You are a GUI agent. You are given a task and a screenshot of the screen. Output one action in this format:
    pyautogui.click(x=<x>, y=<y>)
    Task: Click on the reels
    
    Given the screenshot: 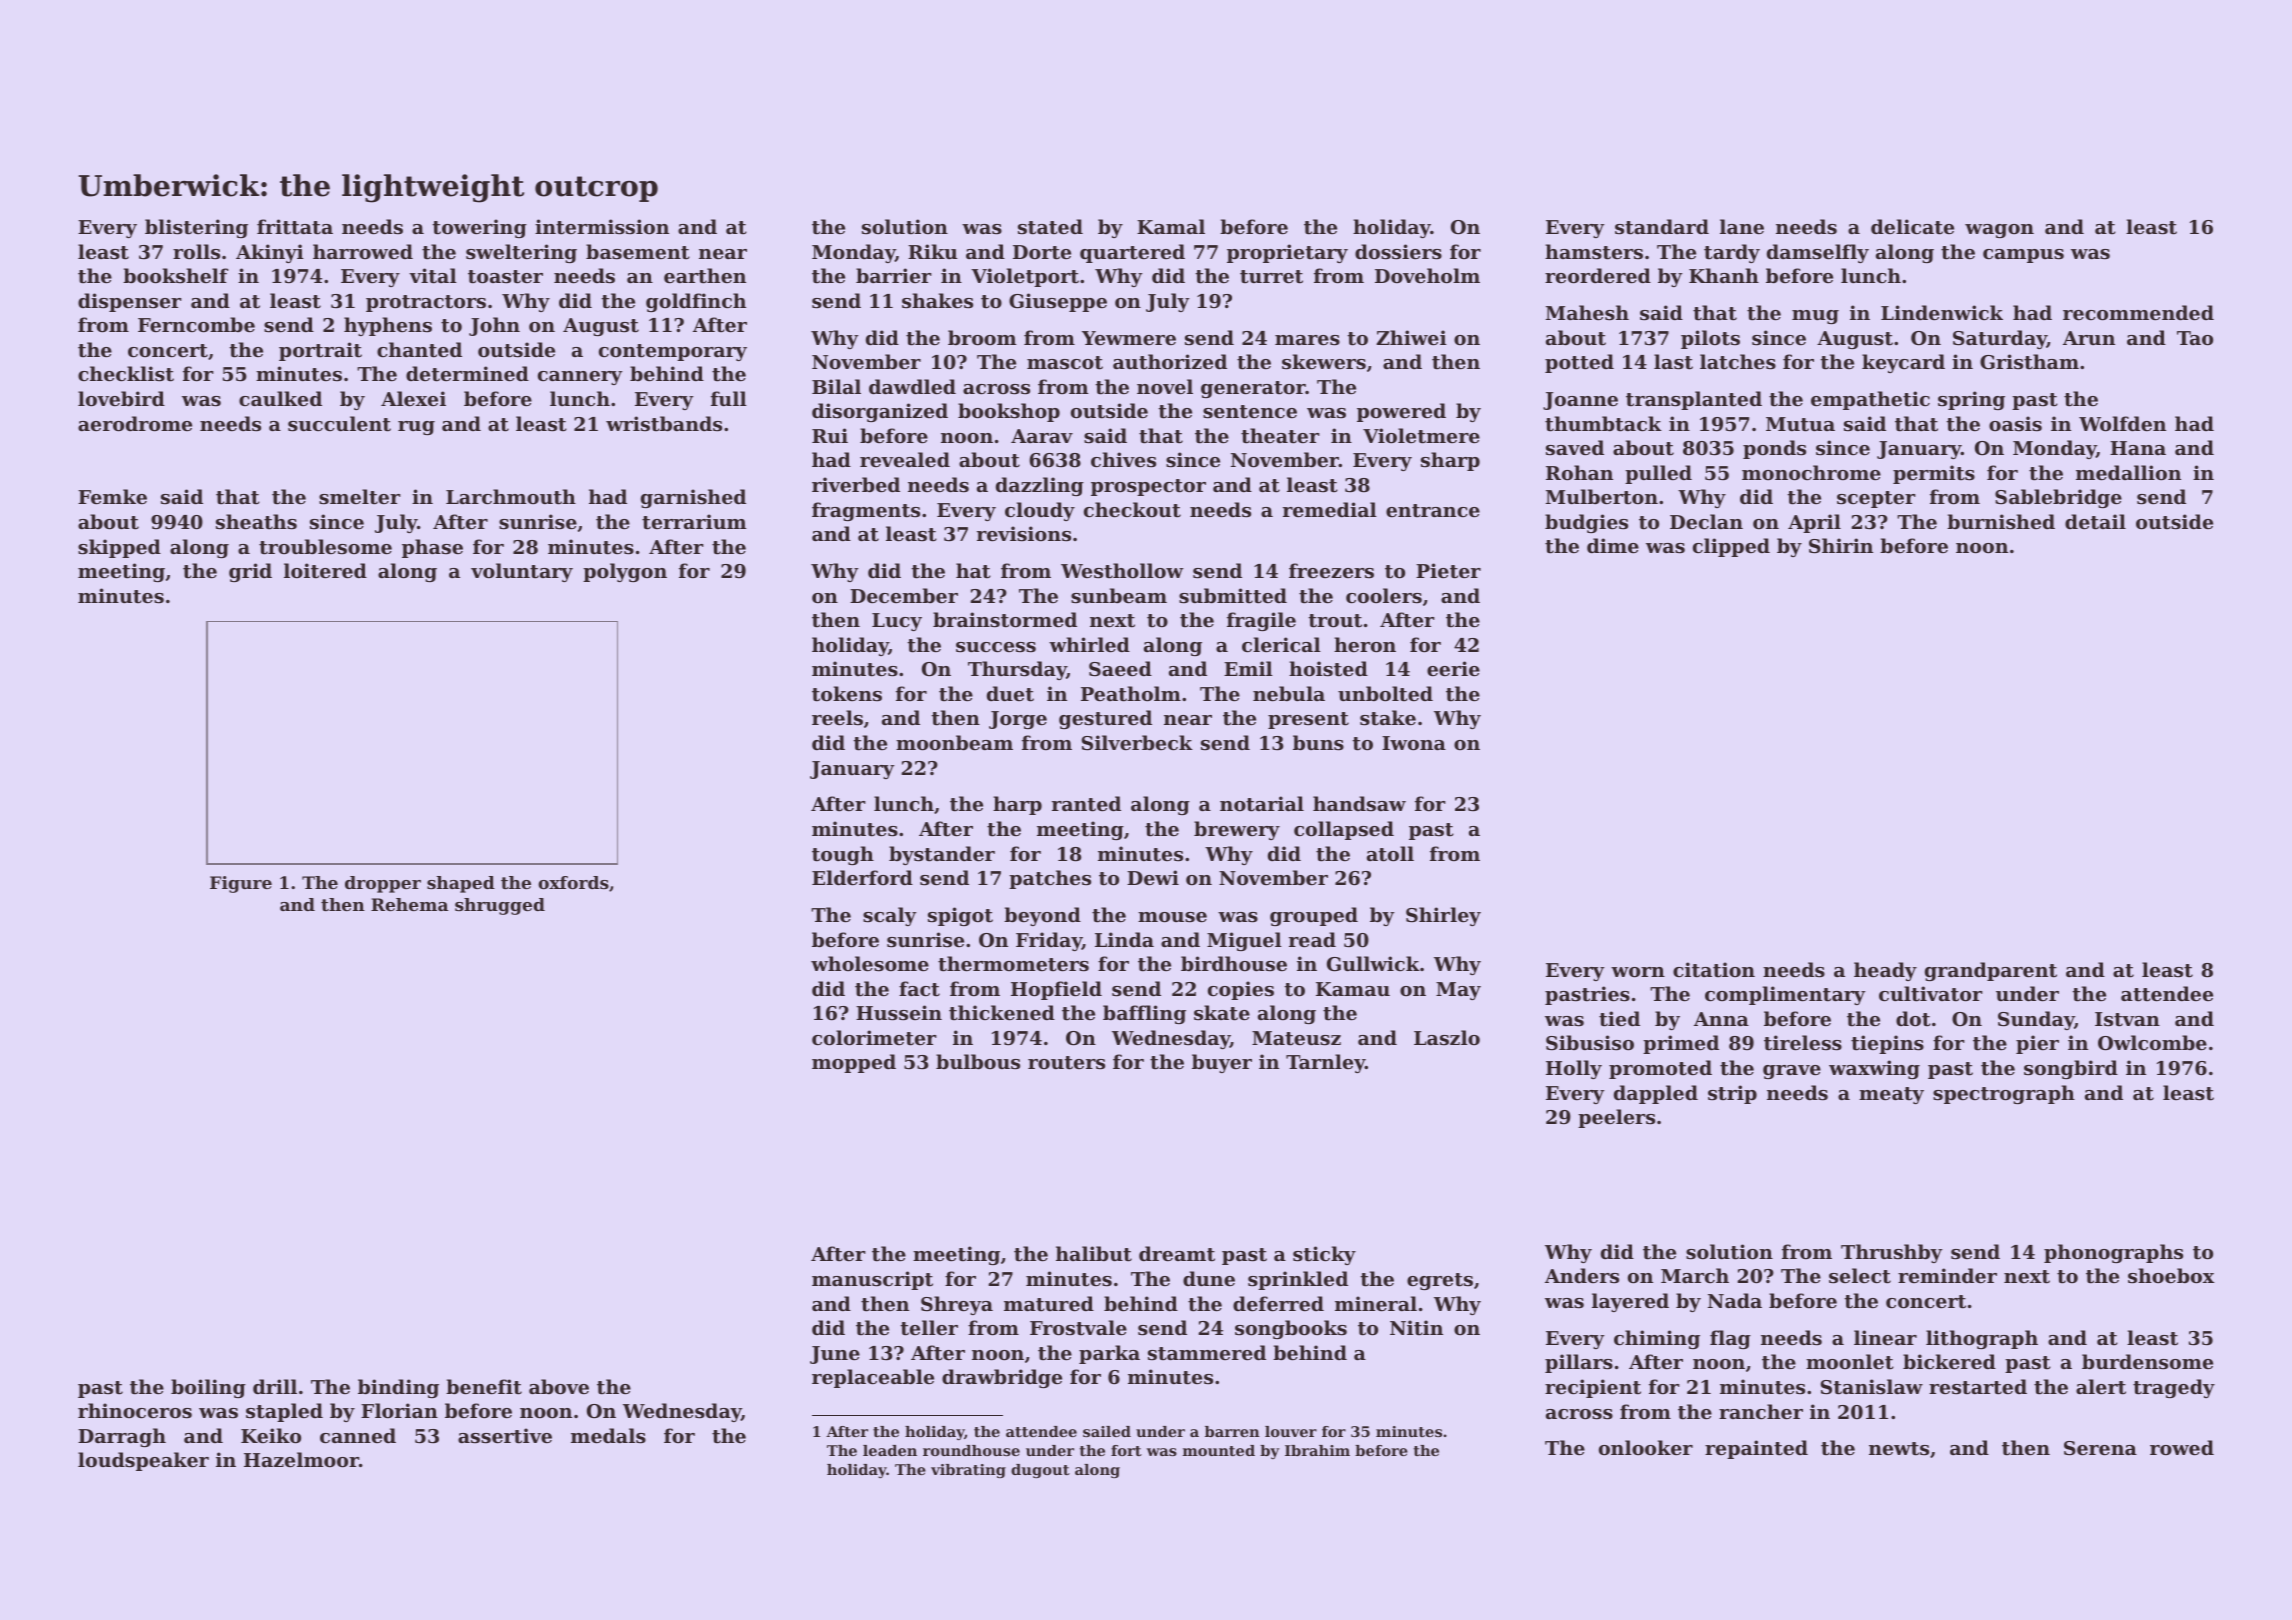 What is the action you would take?
    pyautogui.click(x=837, y=718)
